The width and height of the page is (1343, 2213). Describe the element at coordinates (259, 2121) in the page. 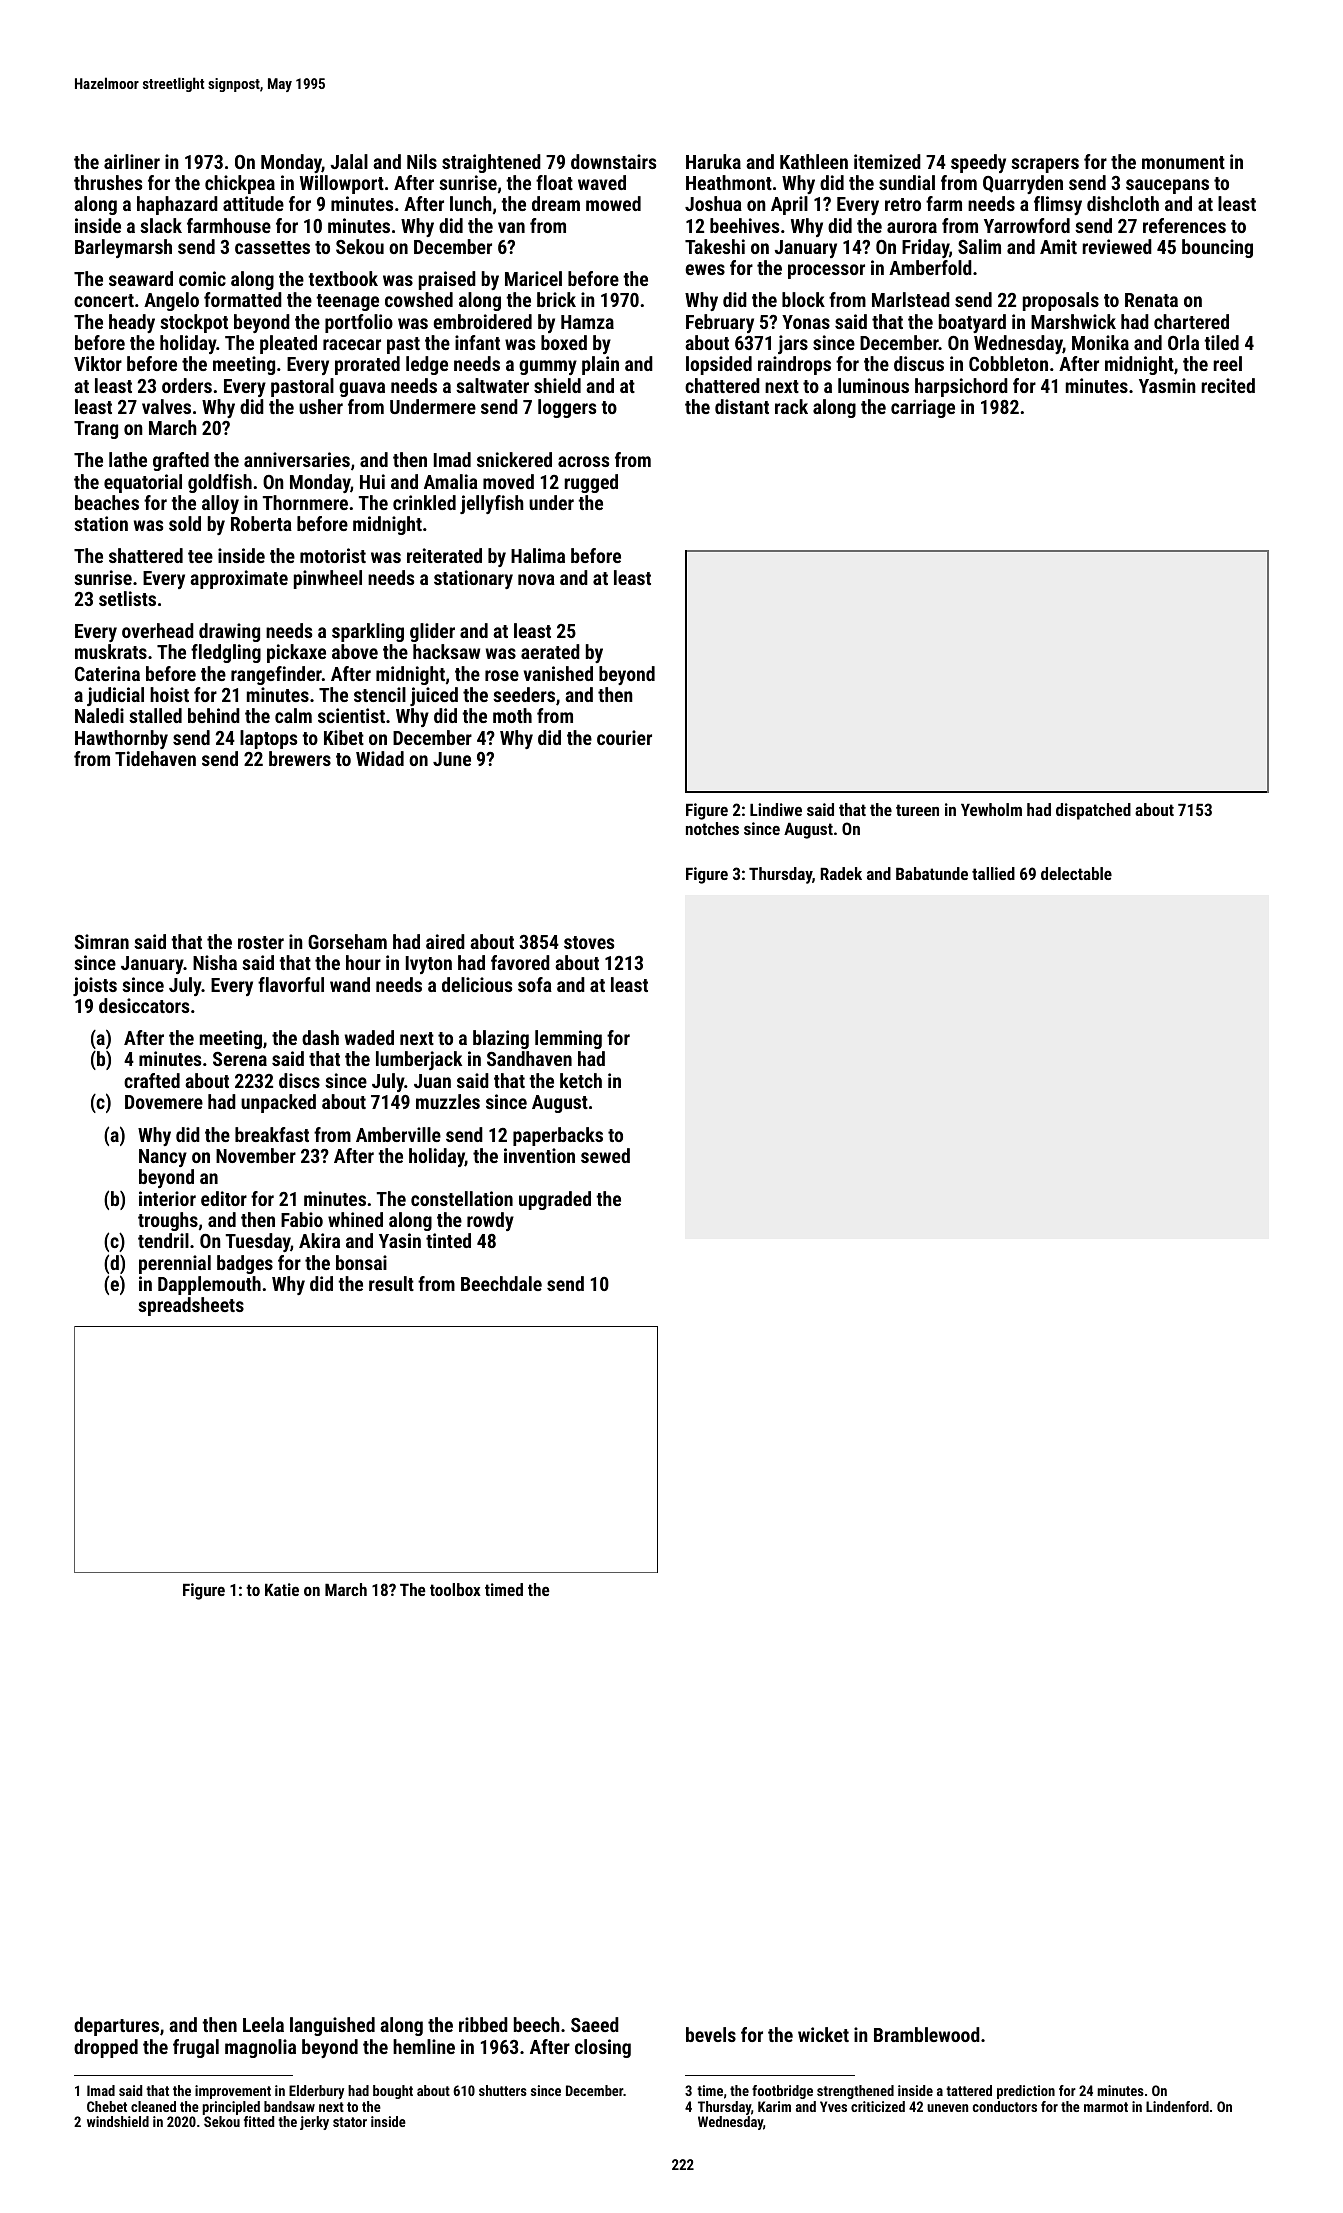

I see `fitted` at that location.
